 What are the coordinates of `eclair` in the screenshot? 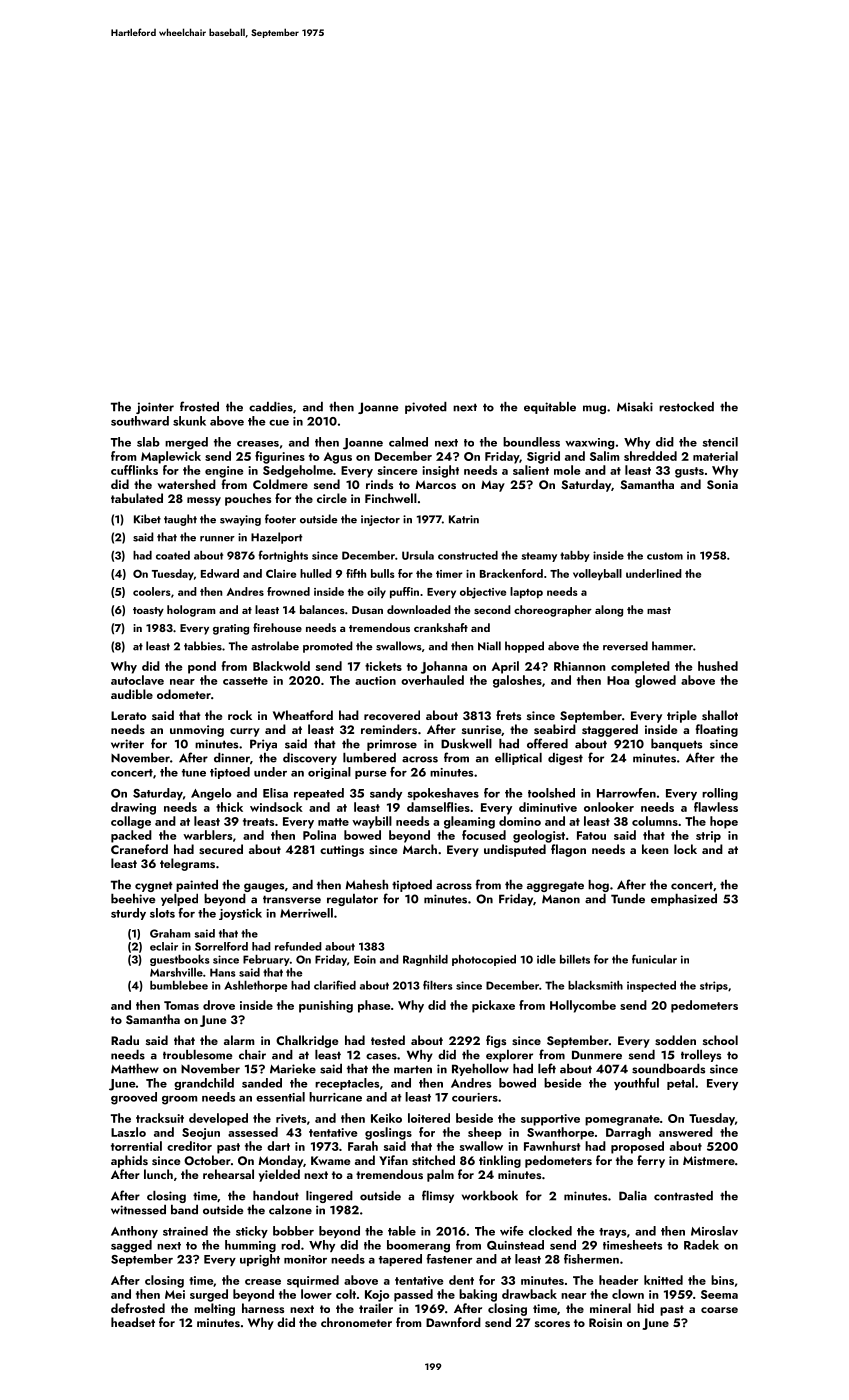 It's located at (164, 946).
